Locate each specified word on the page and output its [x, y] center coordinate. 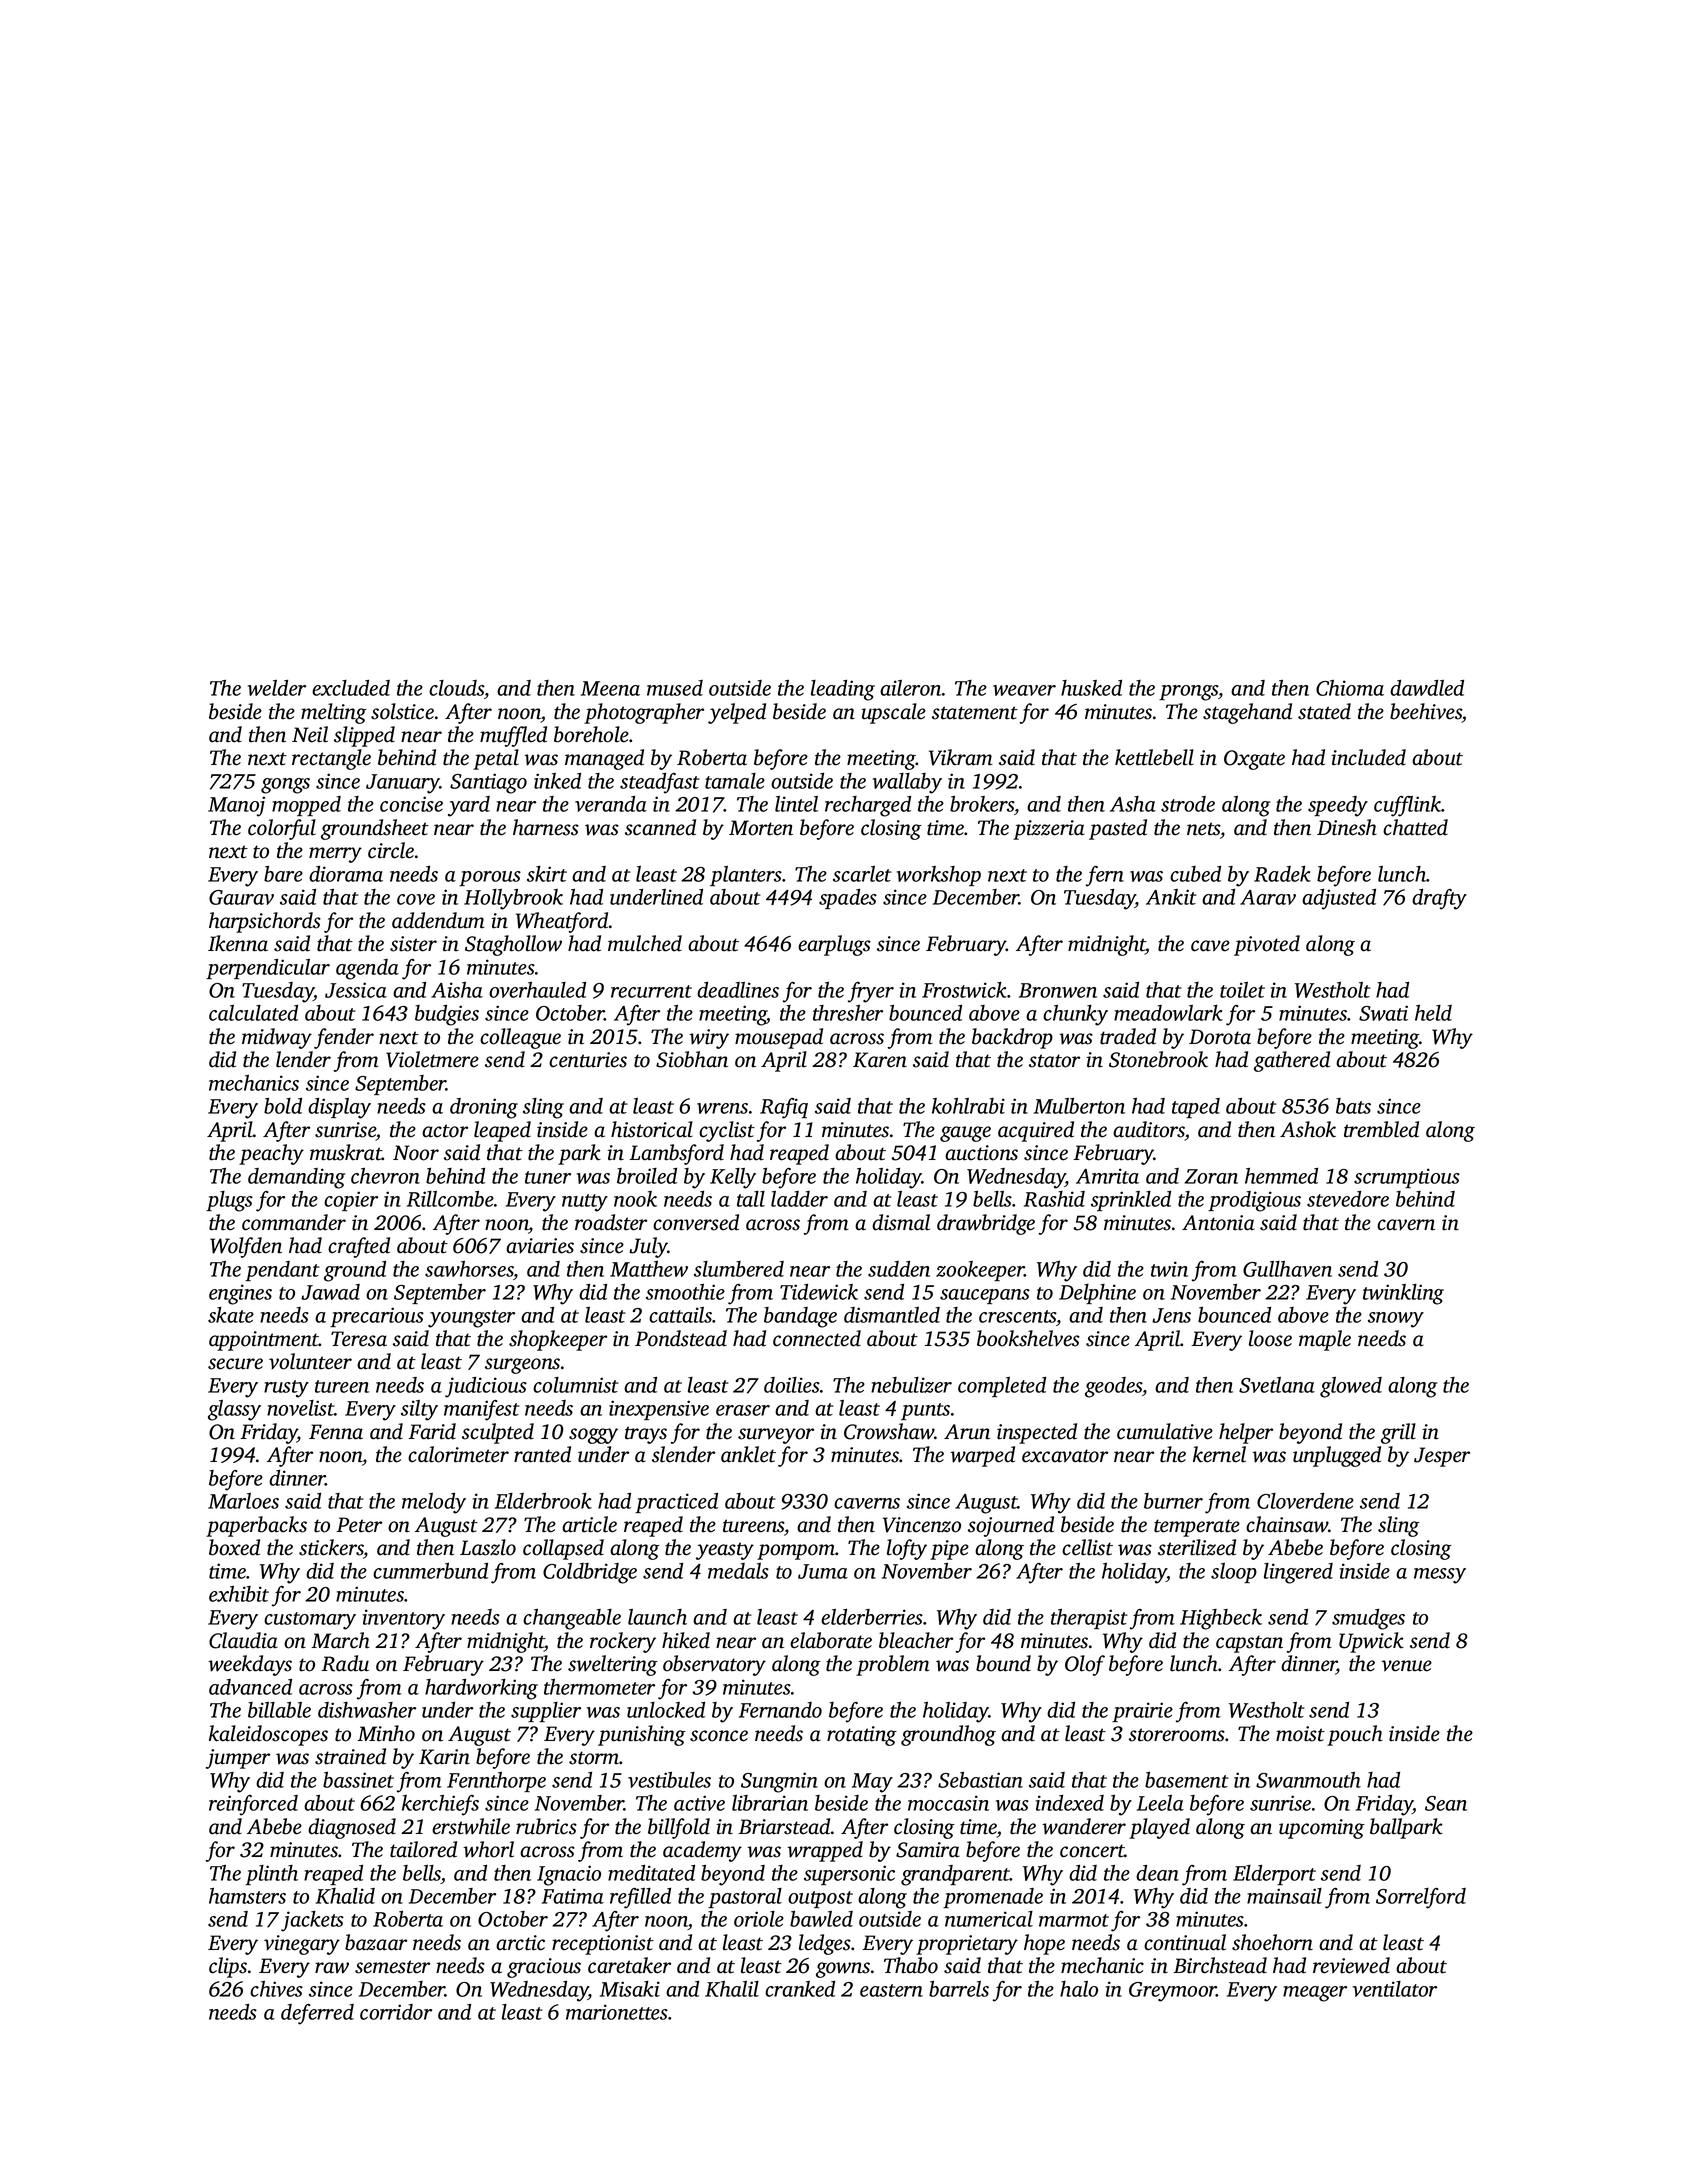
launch [657, 1617]
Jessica [356, 990]
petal [496, 759]
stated [1324, 711]
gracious [544, 1968]
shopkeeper [558, 1340]
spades [848, 899]
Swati [1383, 1013]
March [340, 1640]
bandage [800, 1317]
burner [1173, 1501]
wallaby [907, 783]
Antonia [1218, 1223]
